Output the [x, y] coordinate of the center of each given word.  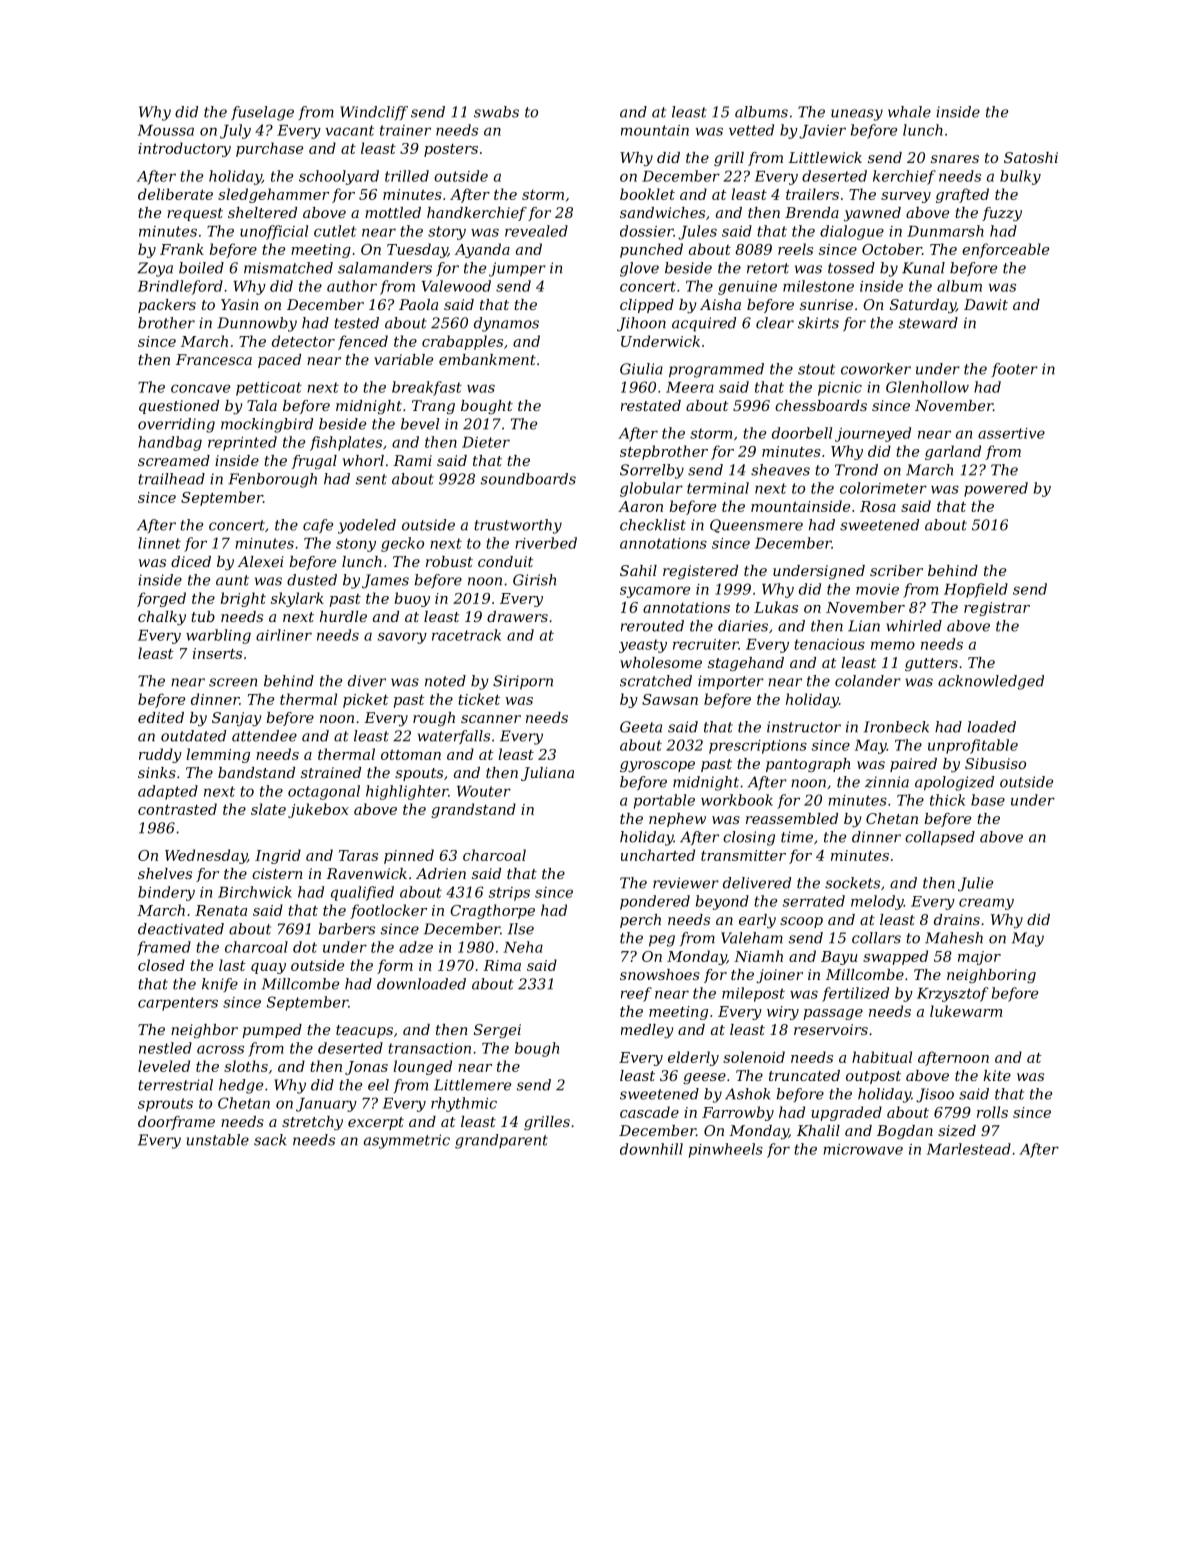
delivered [757, 883]
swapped [895, 957]
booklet [647, 194]
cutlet [335, 231]
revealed [536, 231]
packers [167, 306]
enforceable [1005, 250]
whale [909, 112]
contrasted [177, 809]
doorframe [176, 1123]
